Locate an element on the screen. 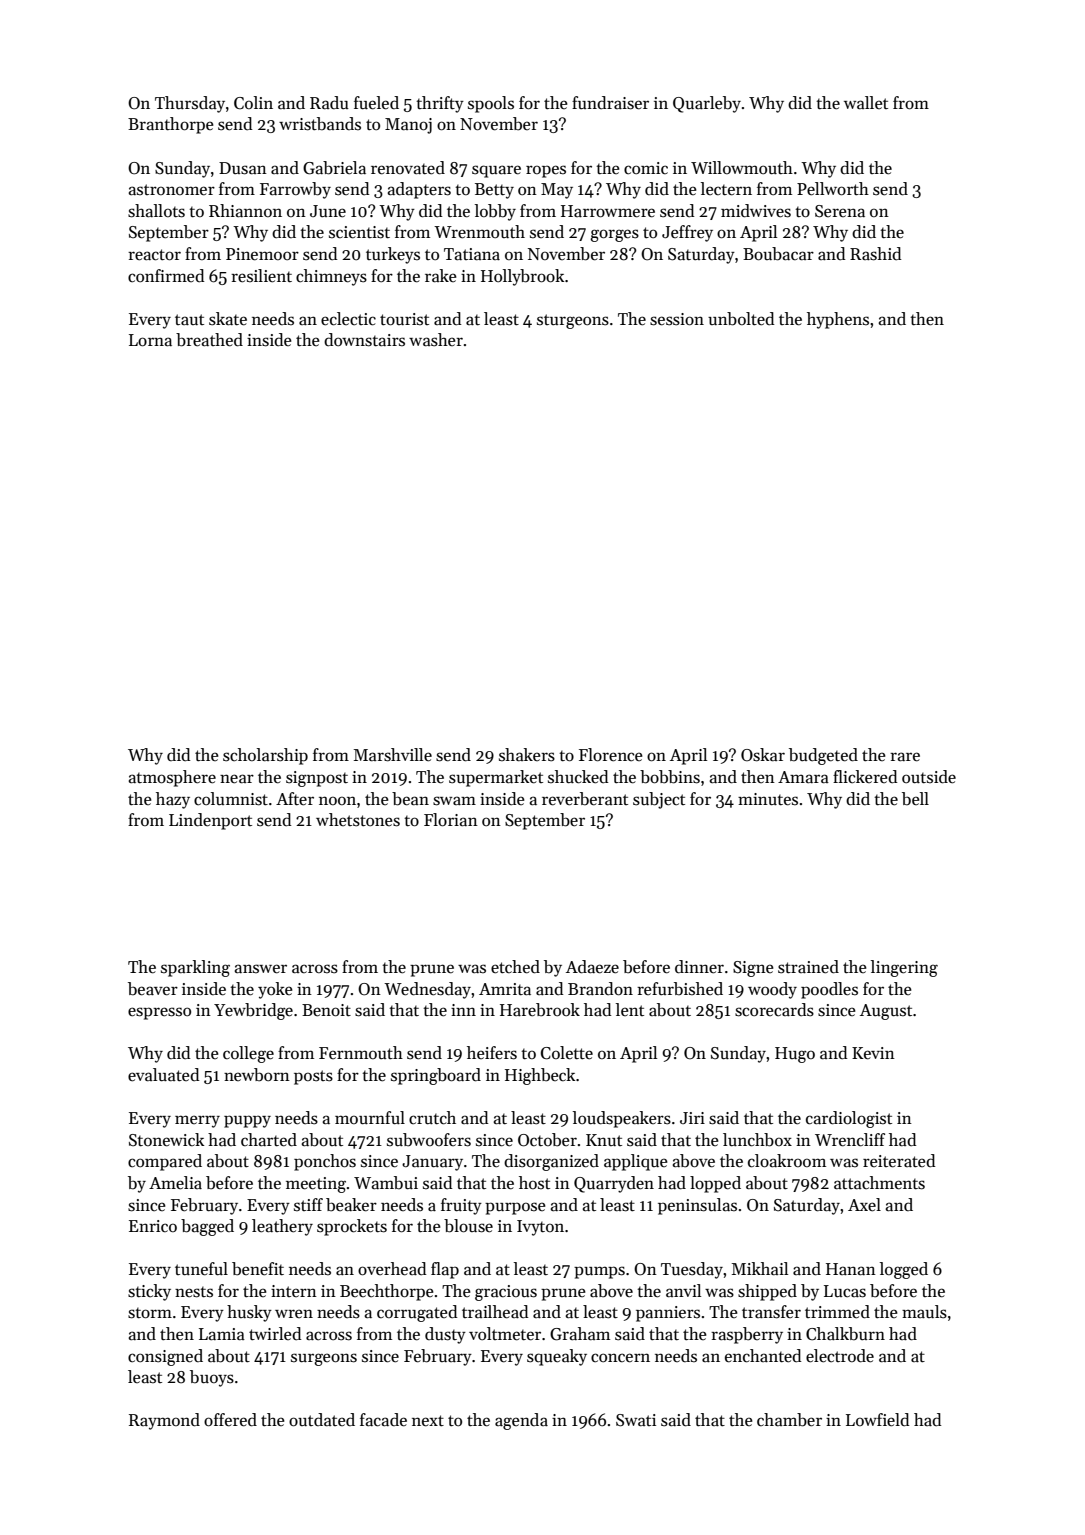 This screenshot has width=1085, height=1535. Boubacar is located at coordinates (778, 254).
